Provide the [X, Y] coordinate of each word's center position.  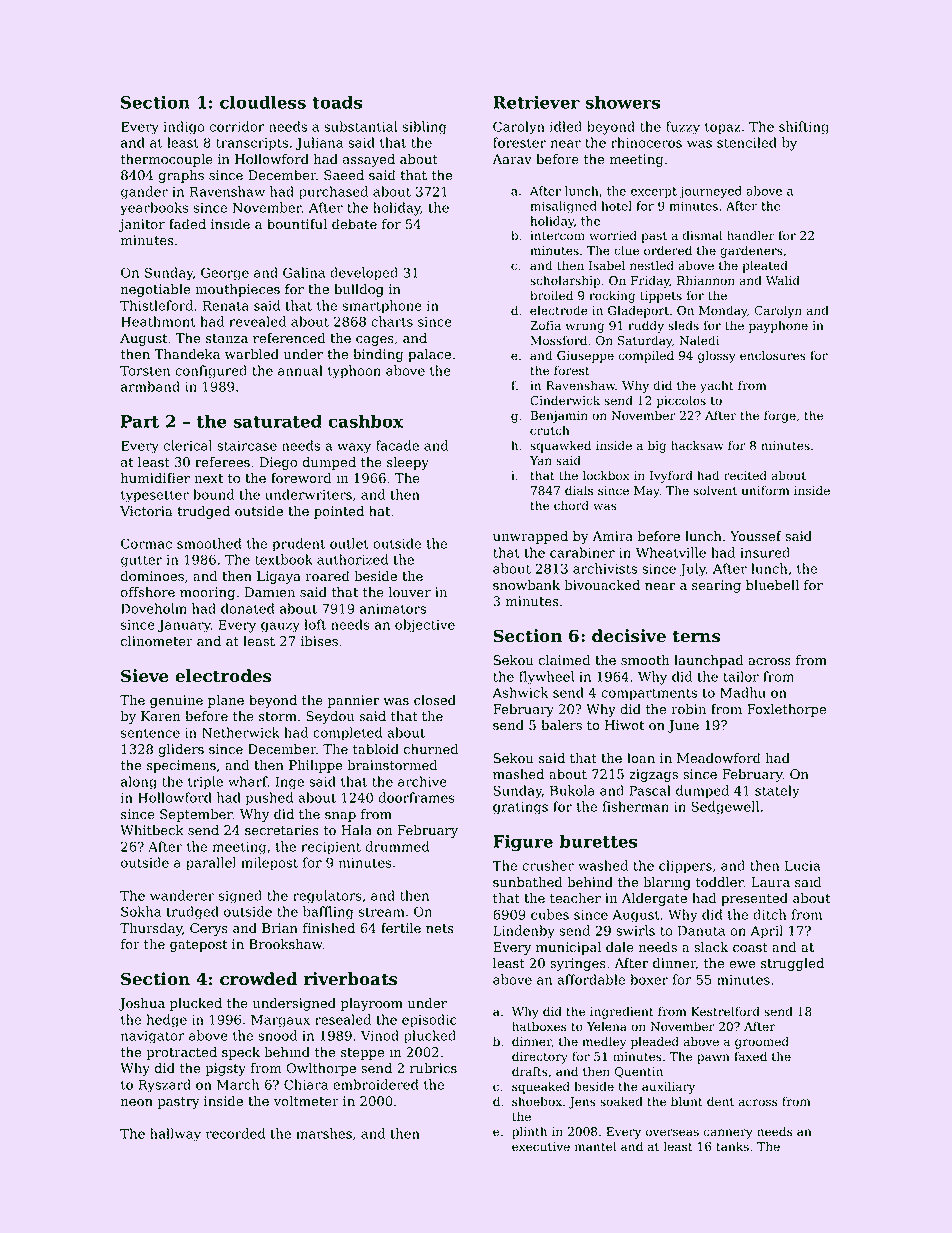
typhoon [354, 372]
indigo [184, 128]
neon [137, 1103]
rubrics [433, 1068]
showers [622, 102]
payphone [778, 326]
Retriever [536, 102]
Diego [278, 463]
